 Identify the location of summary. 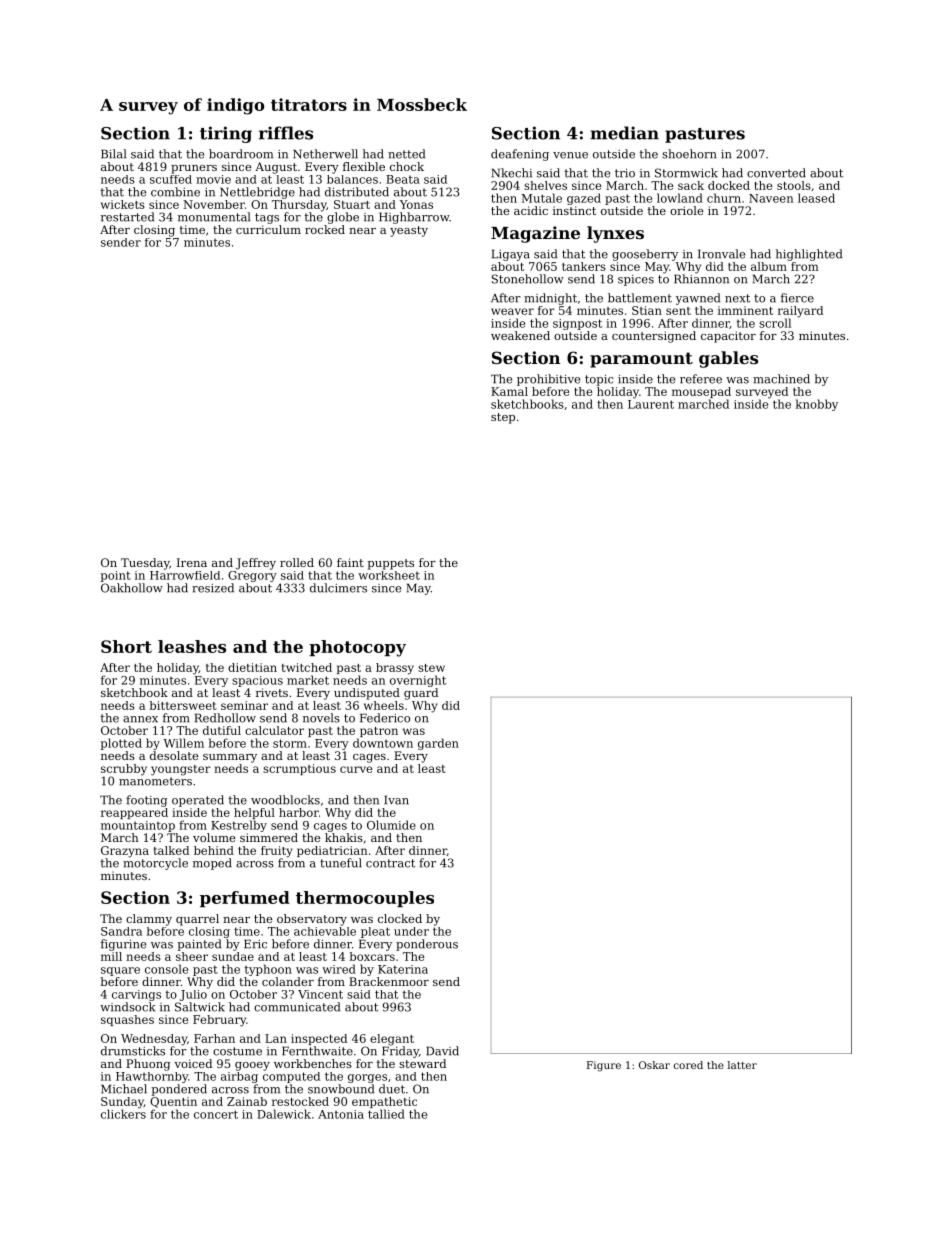
(230, 758).
